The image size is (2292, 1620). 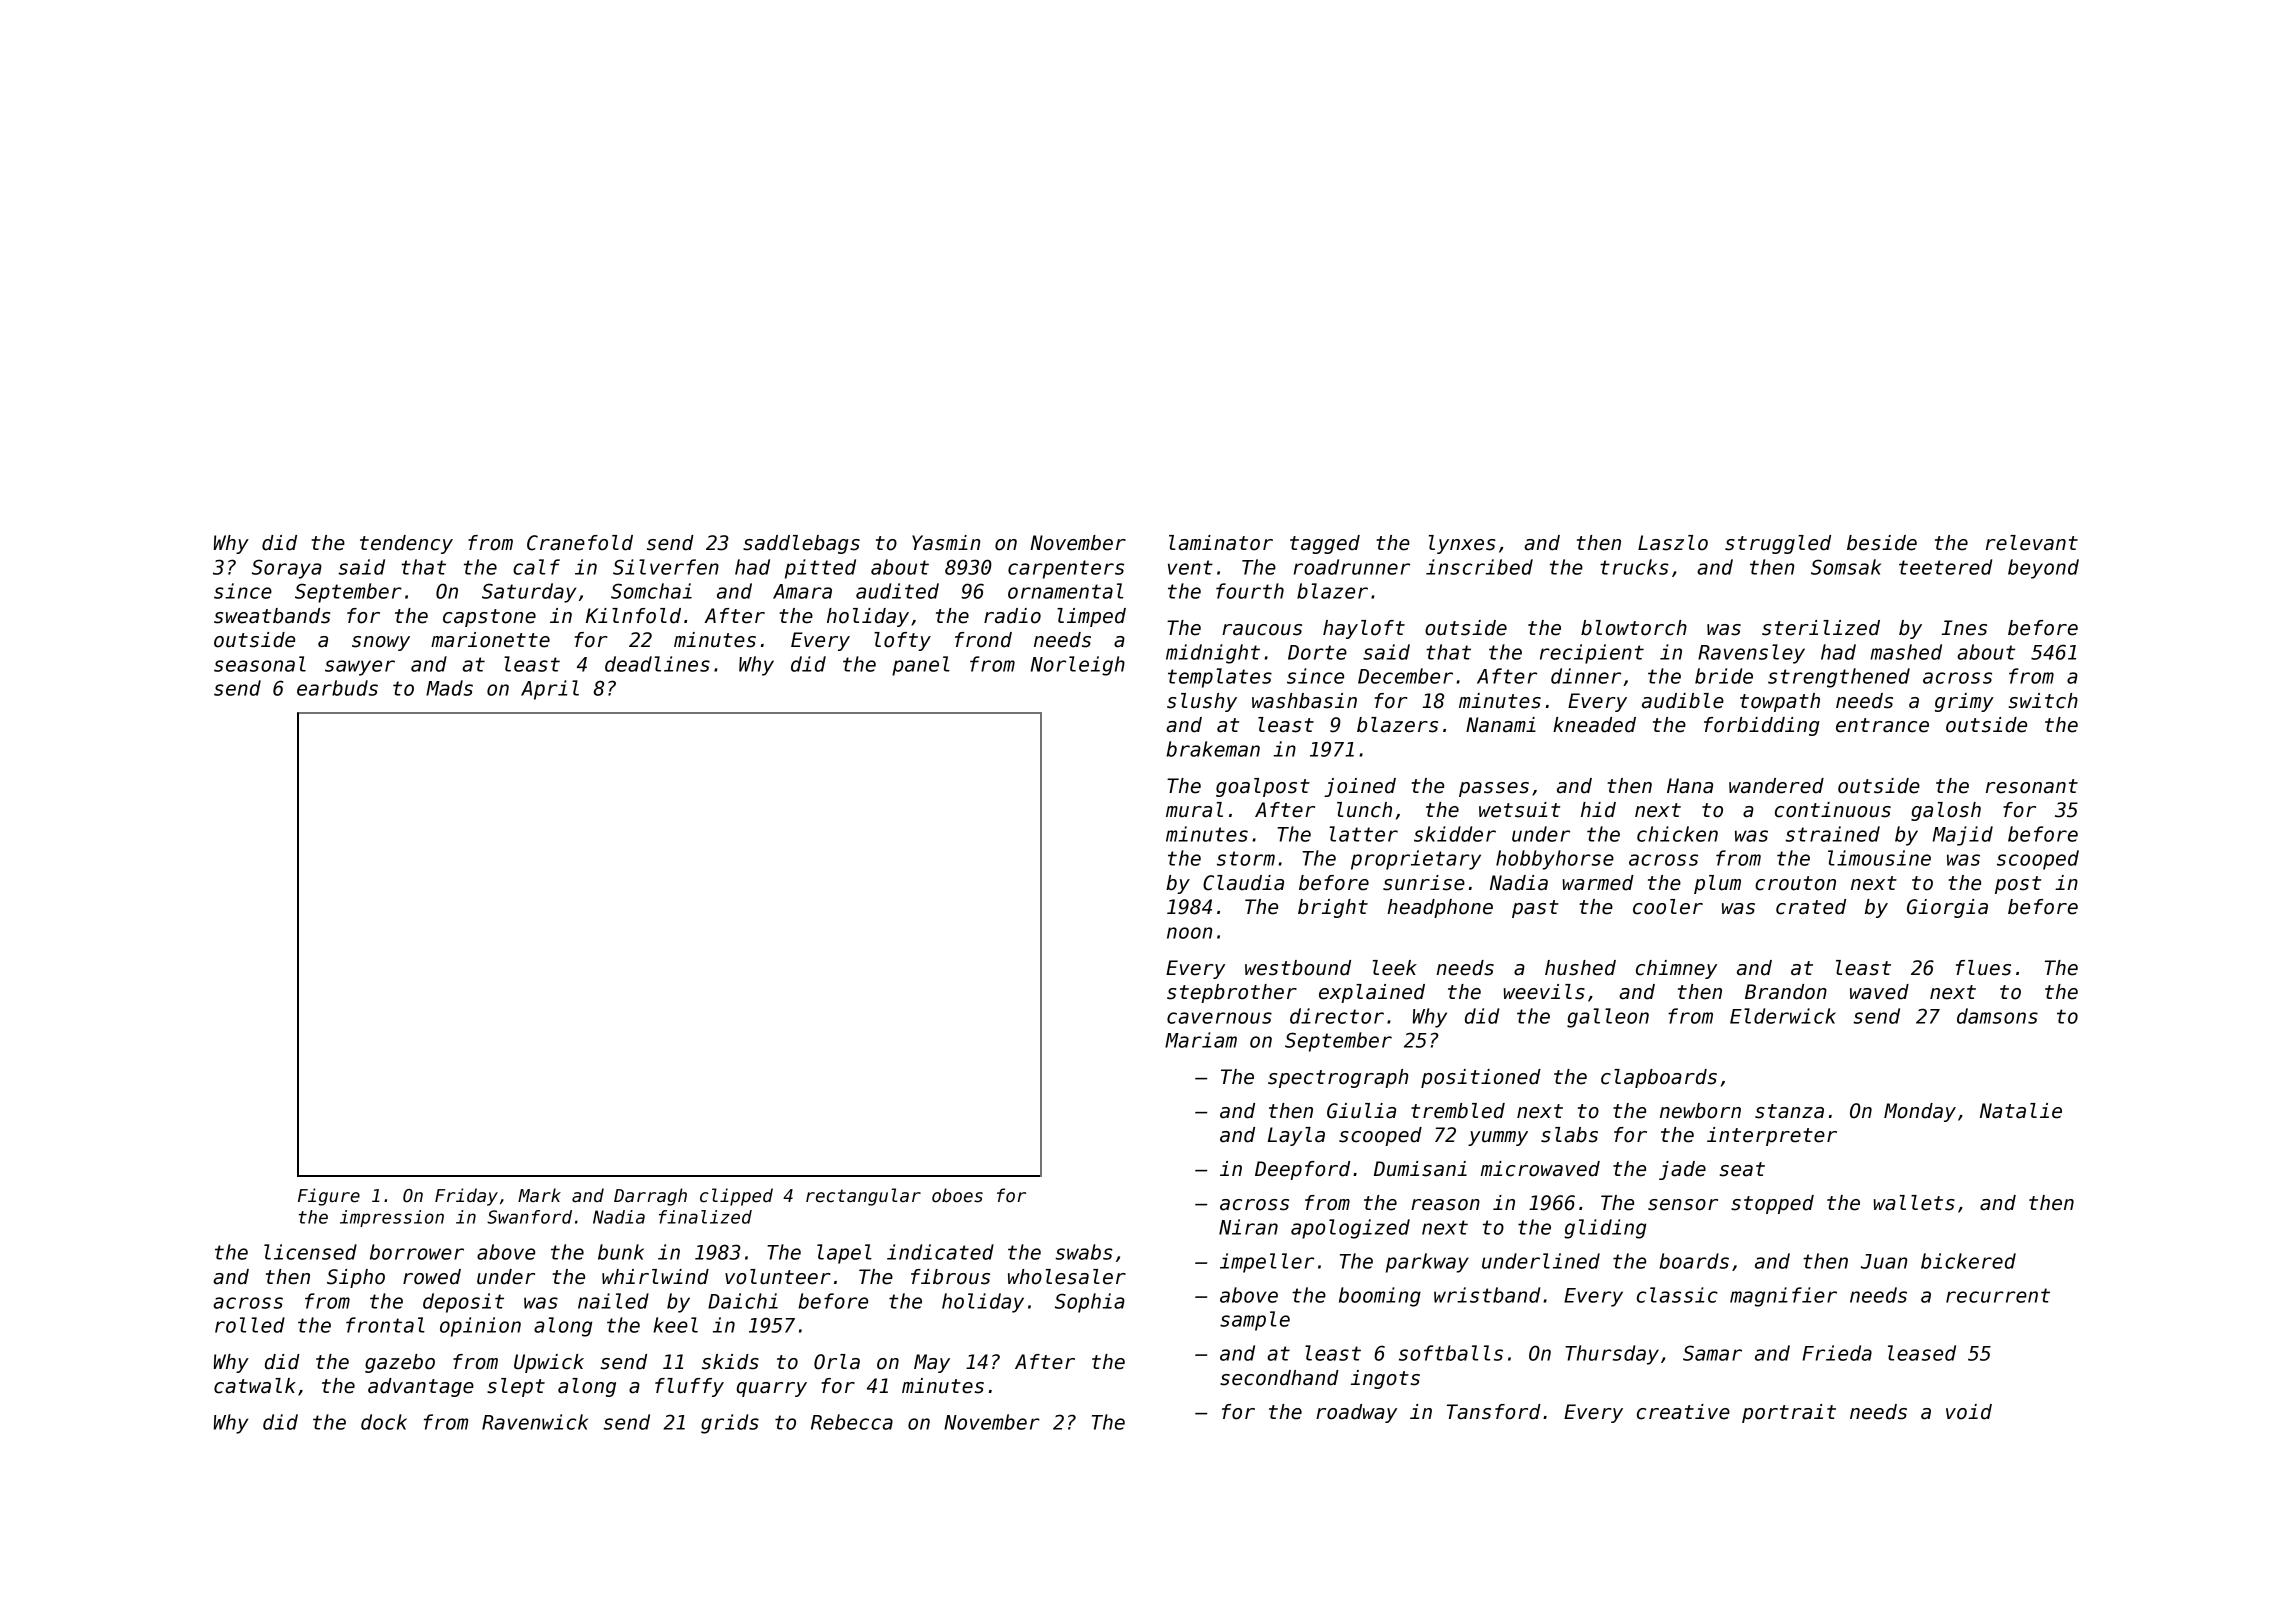 I want to click on inscribed, so click(x=1479, y=567).
